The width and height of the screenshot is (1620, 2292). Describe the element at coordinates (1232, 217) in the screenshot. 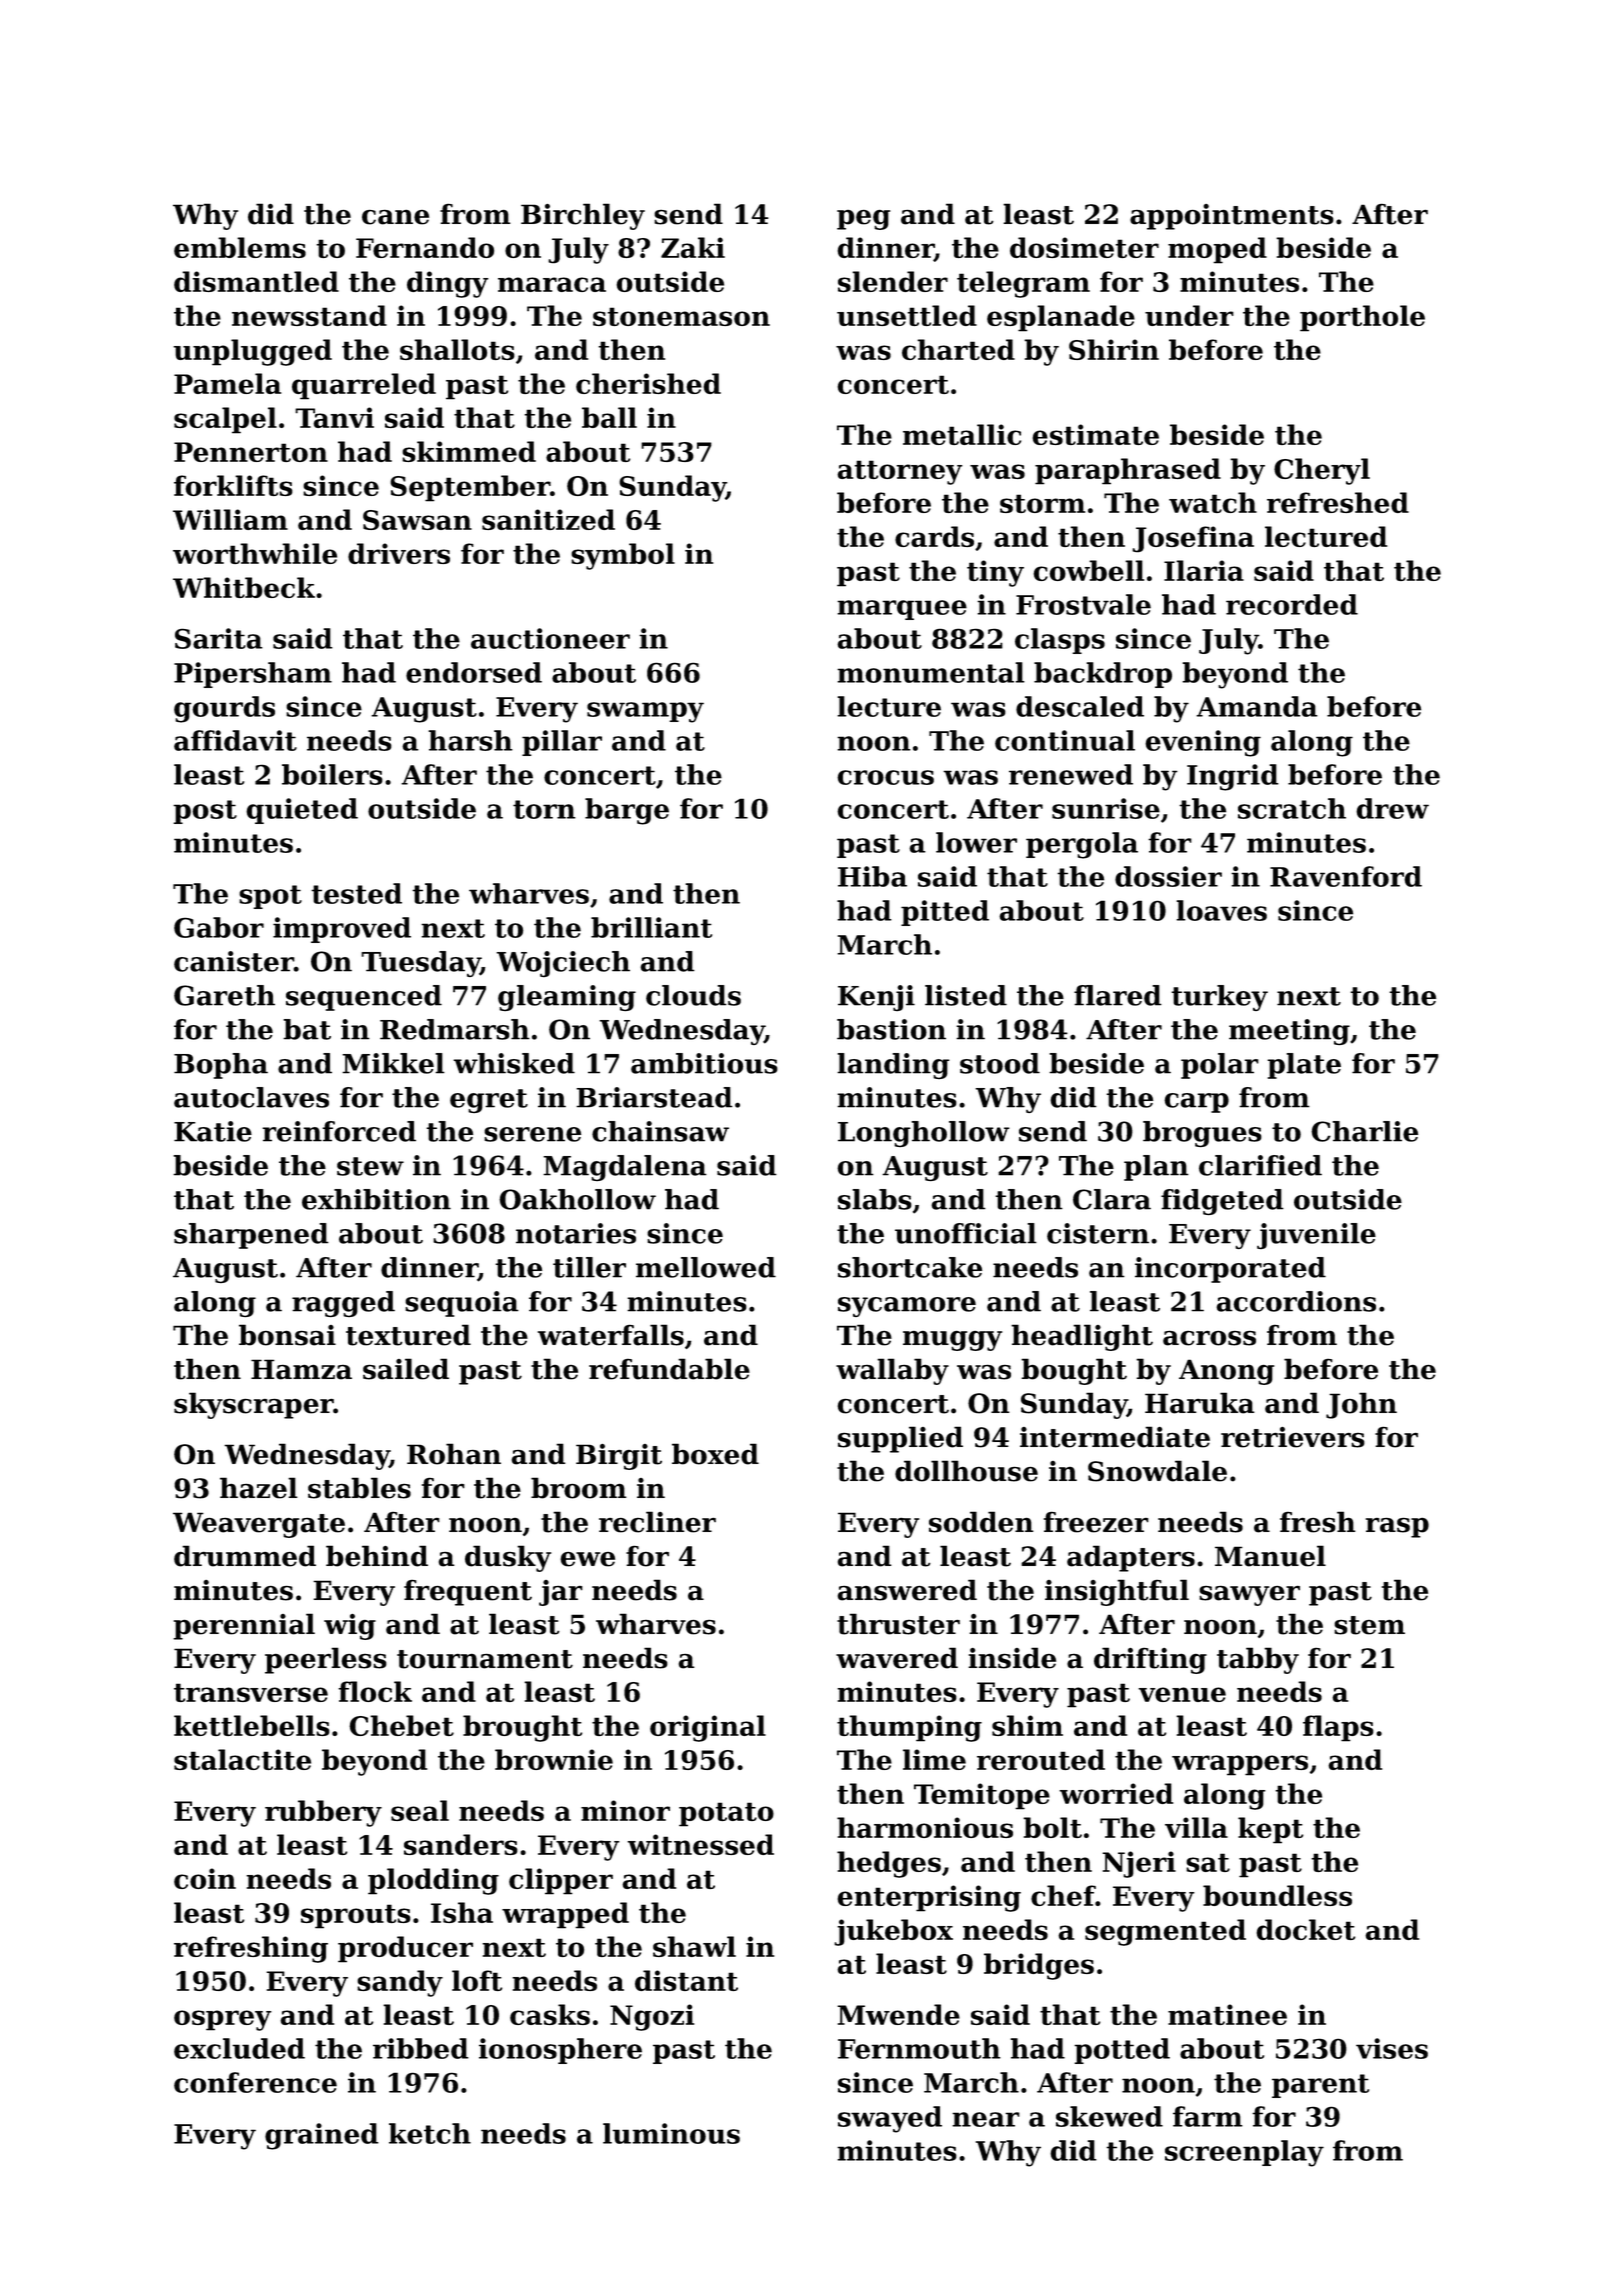

I see `appointments` at that location.
